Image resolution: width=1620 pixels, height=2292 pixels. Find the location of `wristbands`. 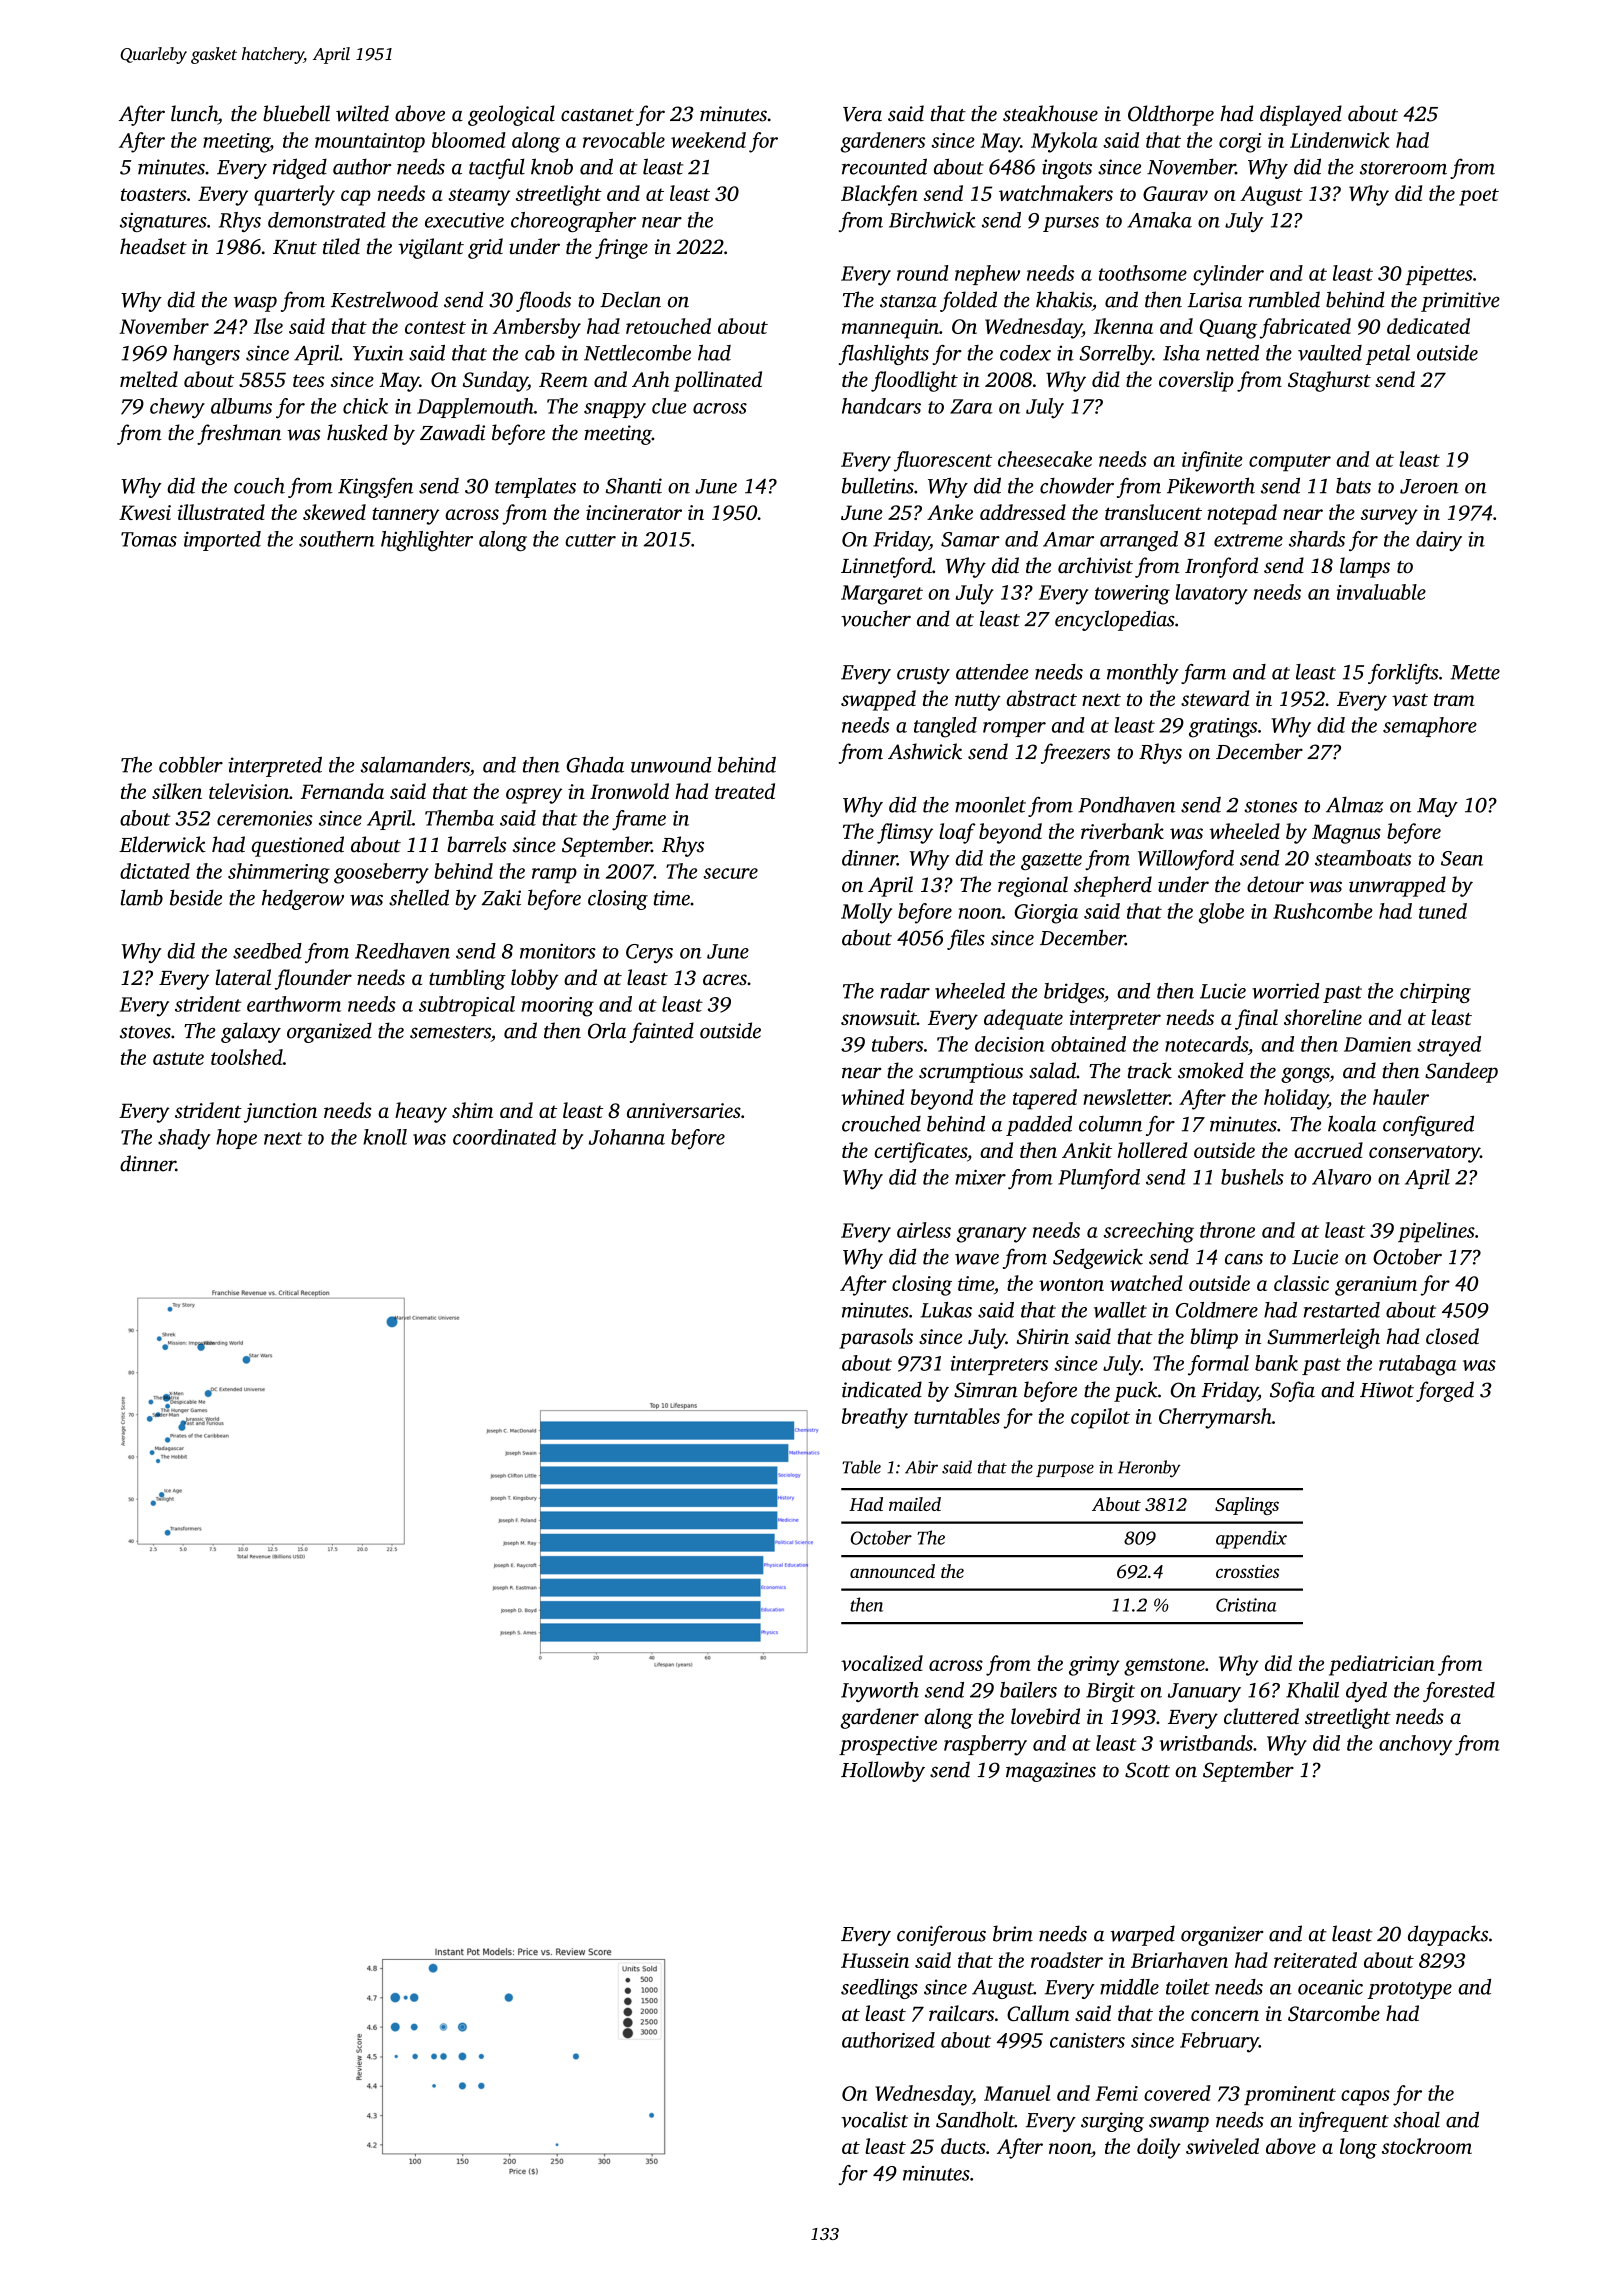

wristbands is located at coordinates (1206, 1743).
